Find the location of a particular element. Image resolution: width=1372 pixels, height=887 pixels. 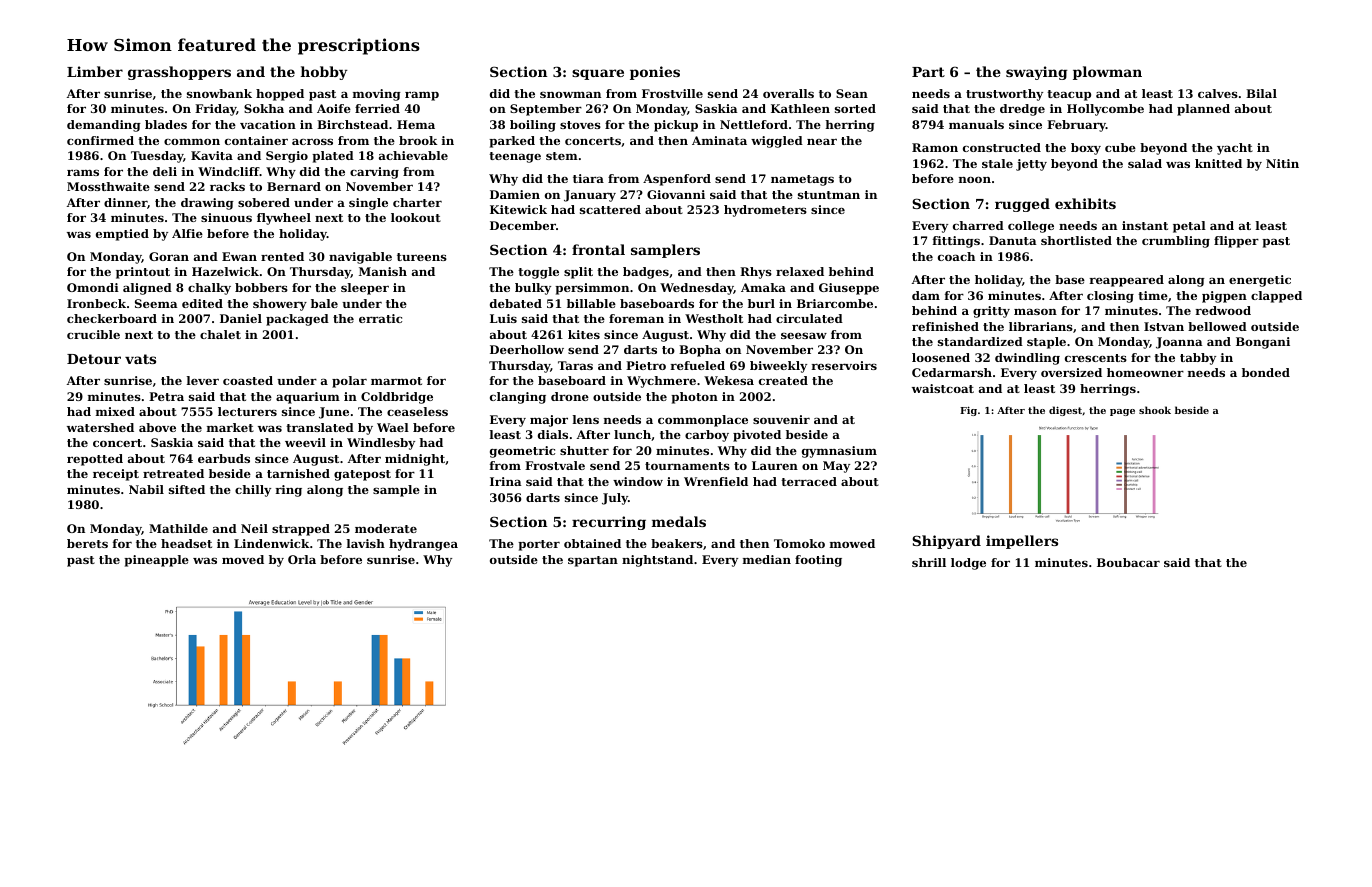

Bernard is located at coordinates (294, 186).
